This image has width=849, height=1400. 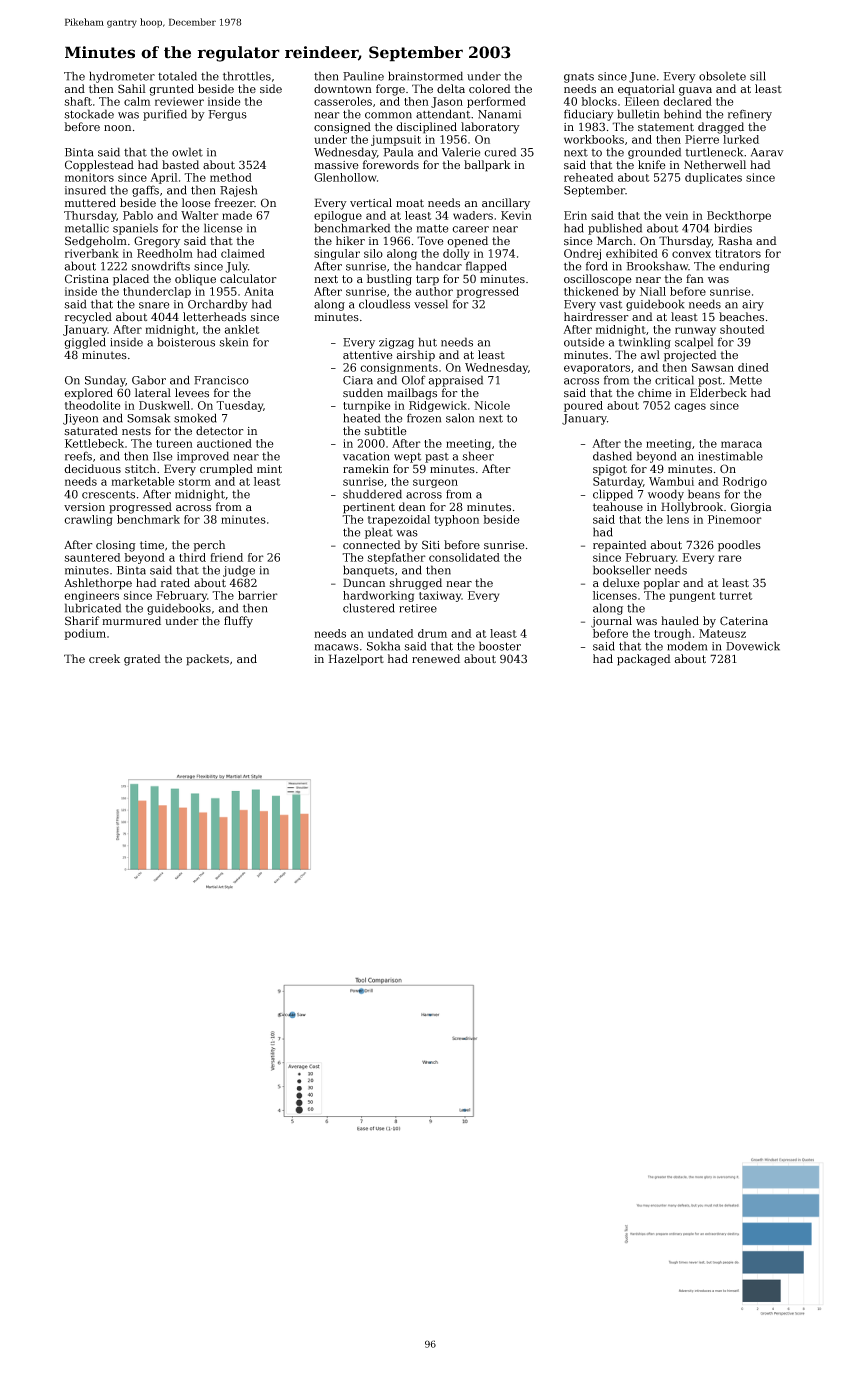 What do you see at coordinates (610, 470) in the image?
I see `spigot` at bounding box center [610, 470].
